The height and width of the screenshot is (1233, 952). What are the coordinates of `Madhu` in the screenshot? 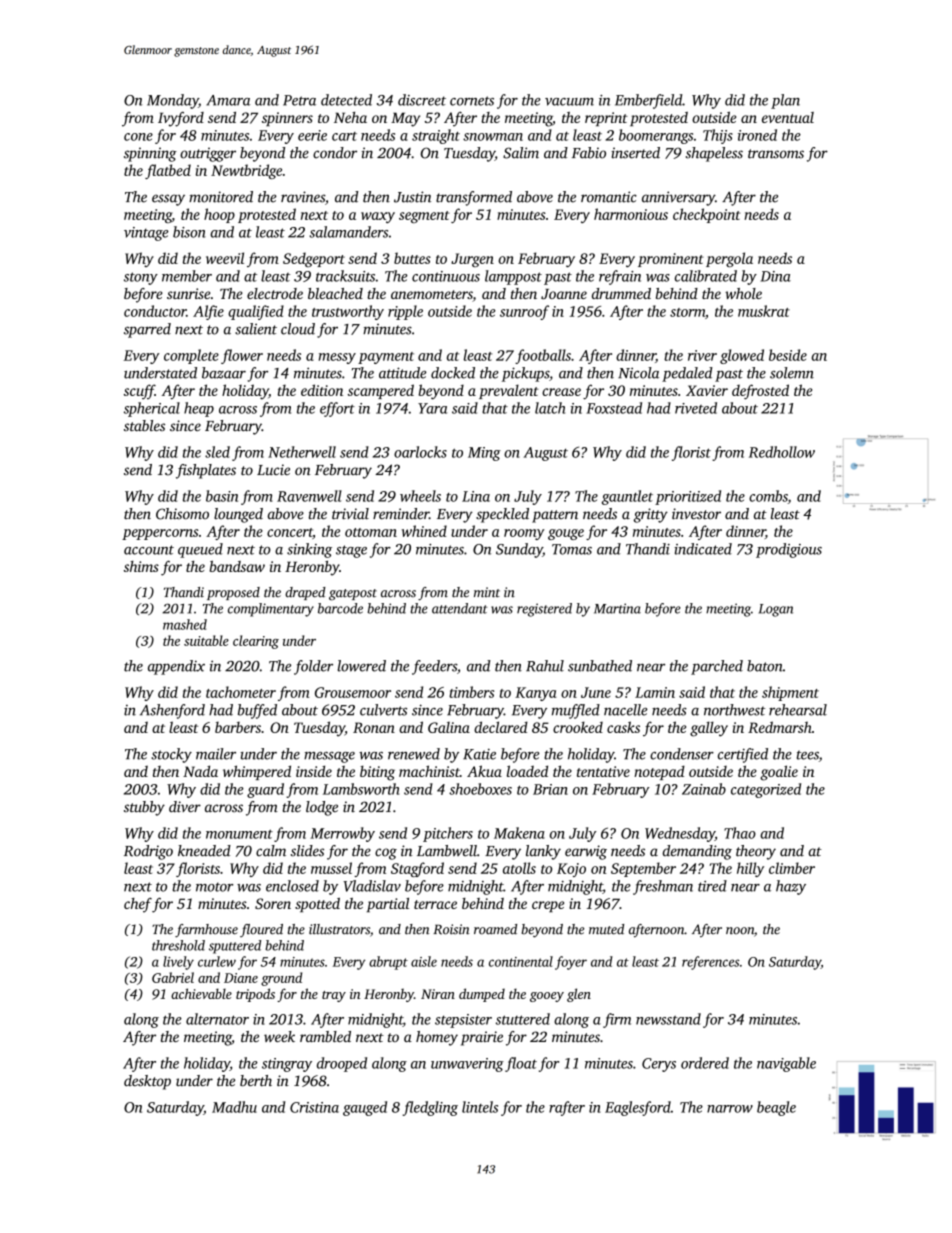 It's located at (234, 1107).
